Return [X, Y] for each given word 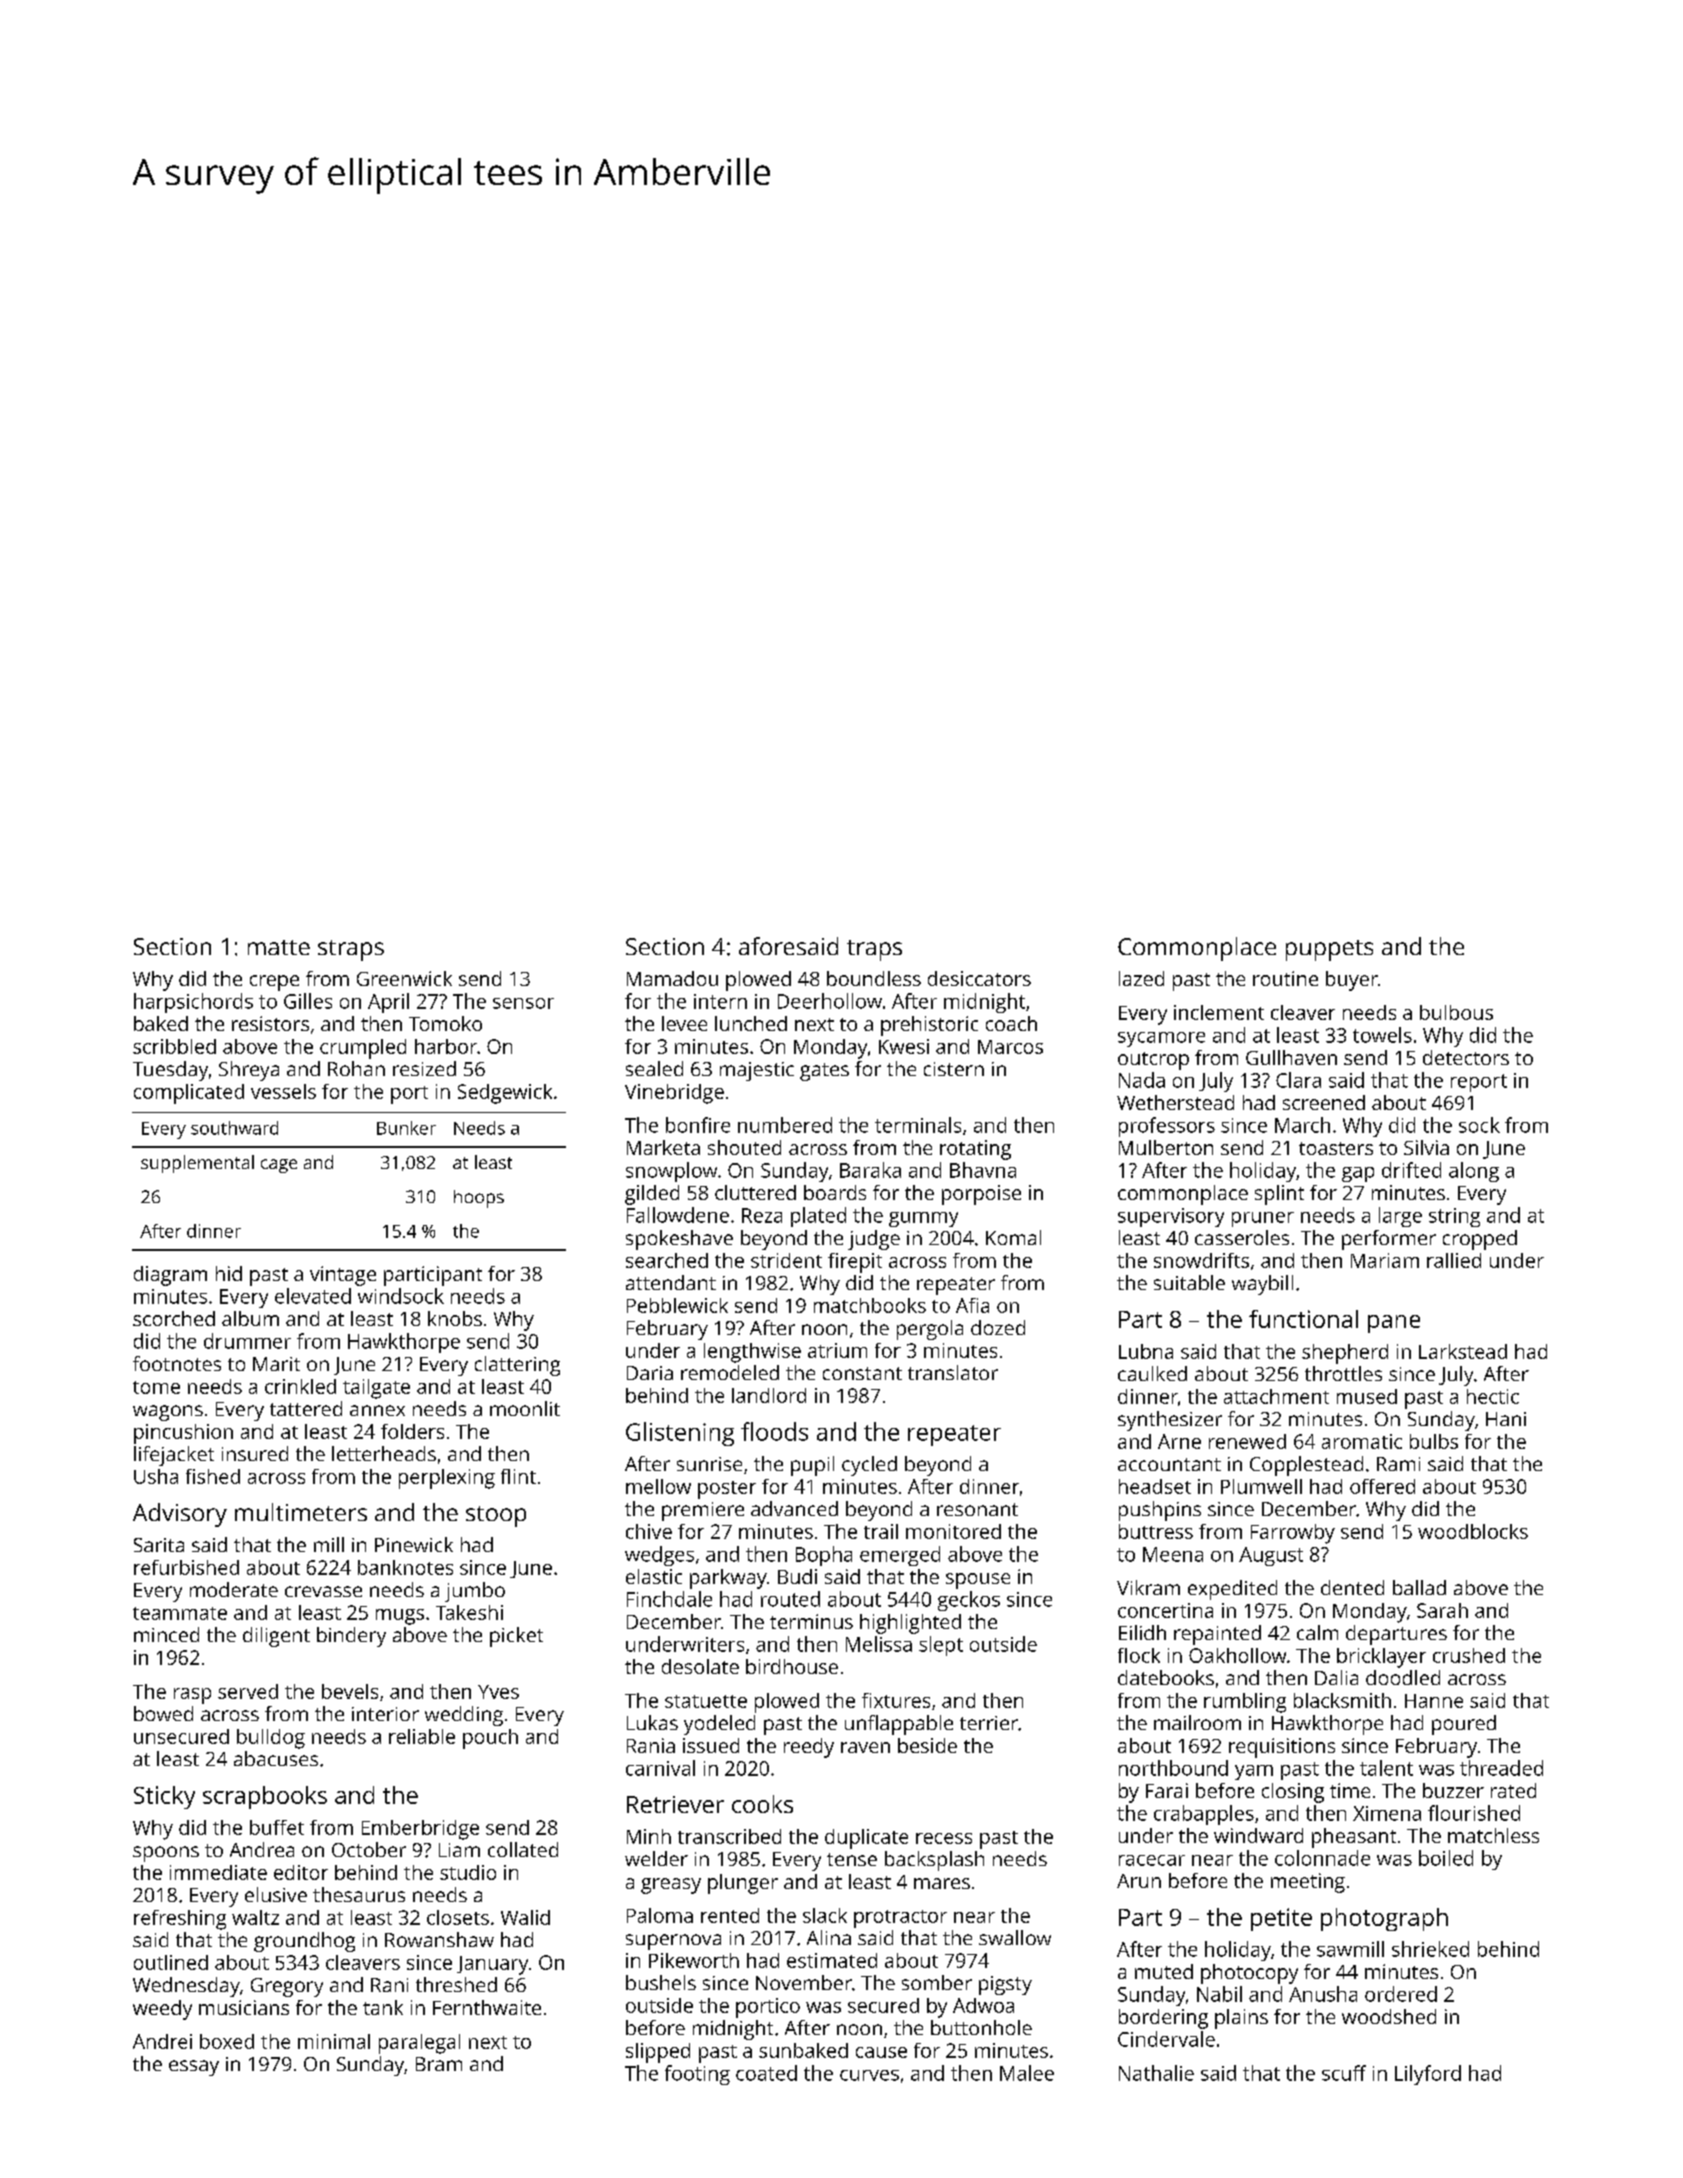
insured [255, 1453]
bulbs [1434, 1441]
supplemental [197, 1164]
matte [279, 947]
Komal [1013, 1237]
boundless [874, 978]
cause [881, 2052]
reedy [809, 1748]
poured [1464, 1725]
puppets [1329, 950]
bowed [163, 1713]
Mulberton [1166, 1147]
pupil [812, 1466]
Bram [439, 2064]
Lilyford [1428, 2075]
